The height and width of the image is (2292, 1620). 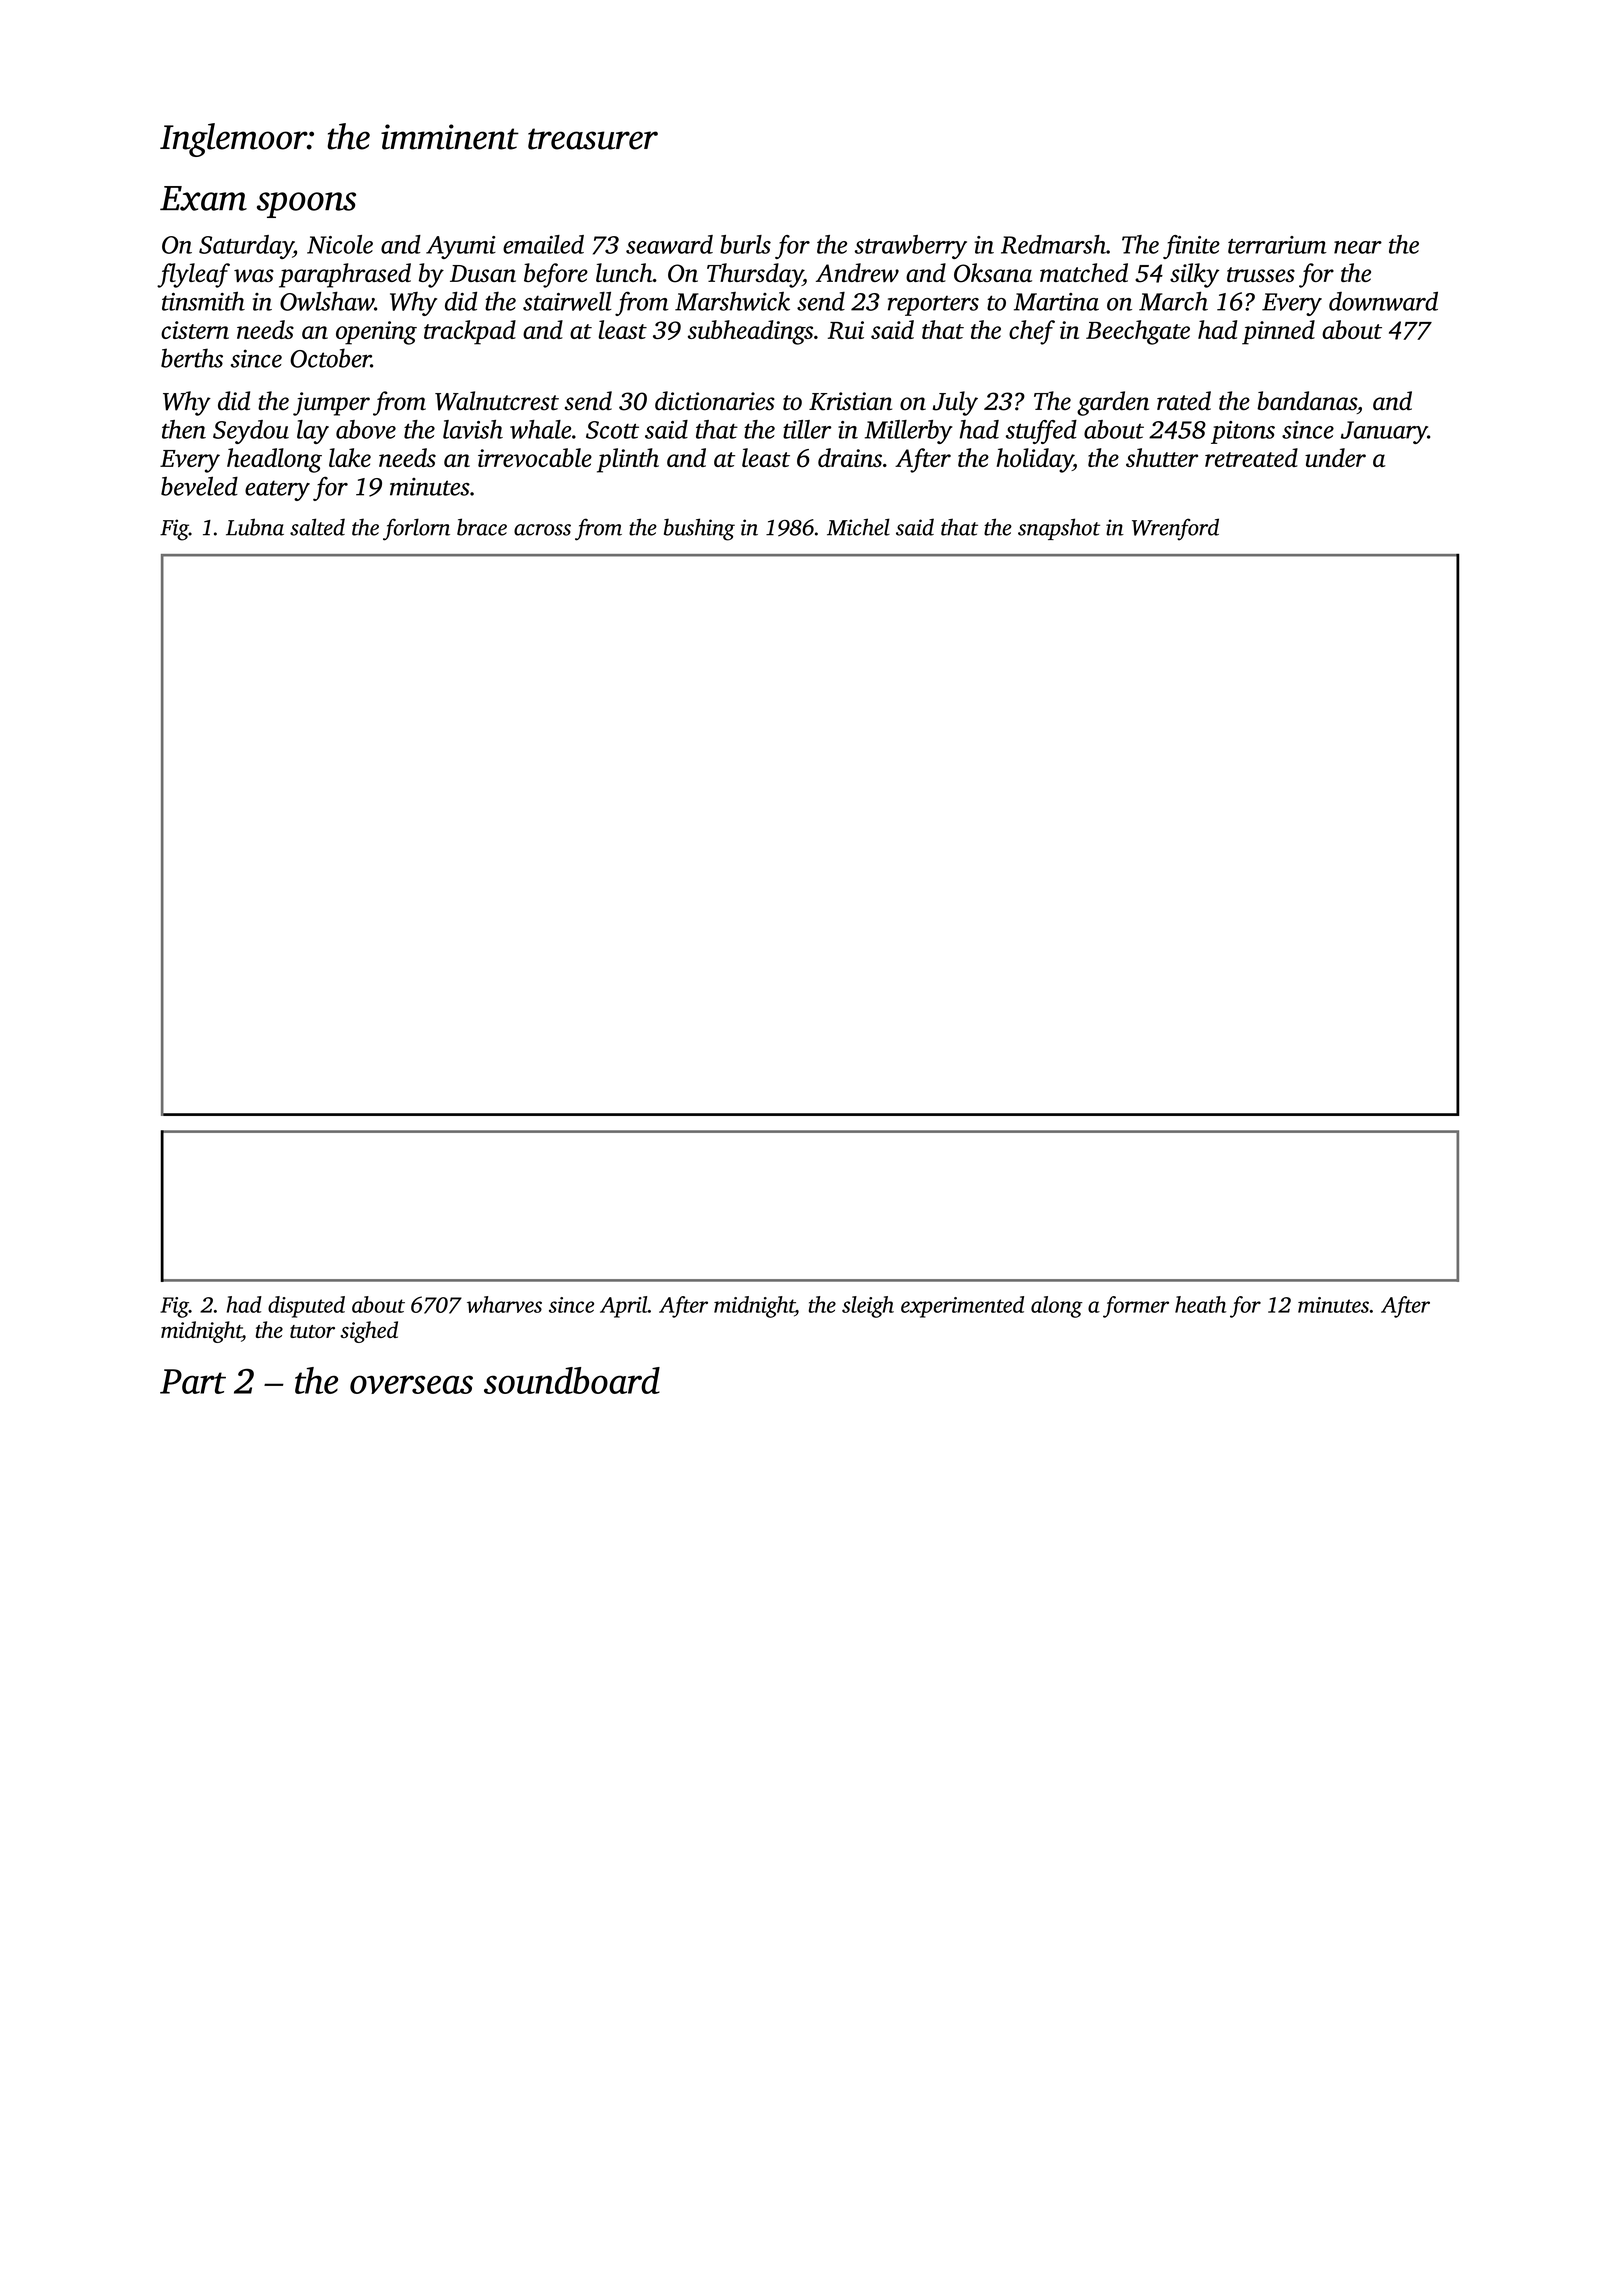 I want to click on drains, so click(x=850, y=457).
